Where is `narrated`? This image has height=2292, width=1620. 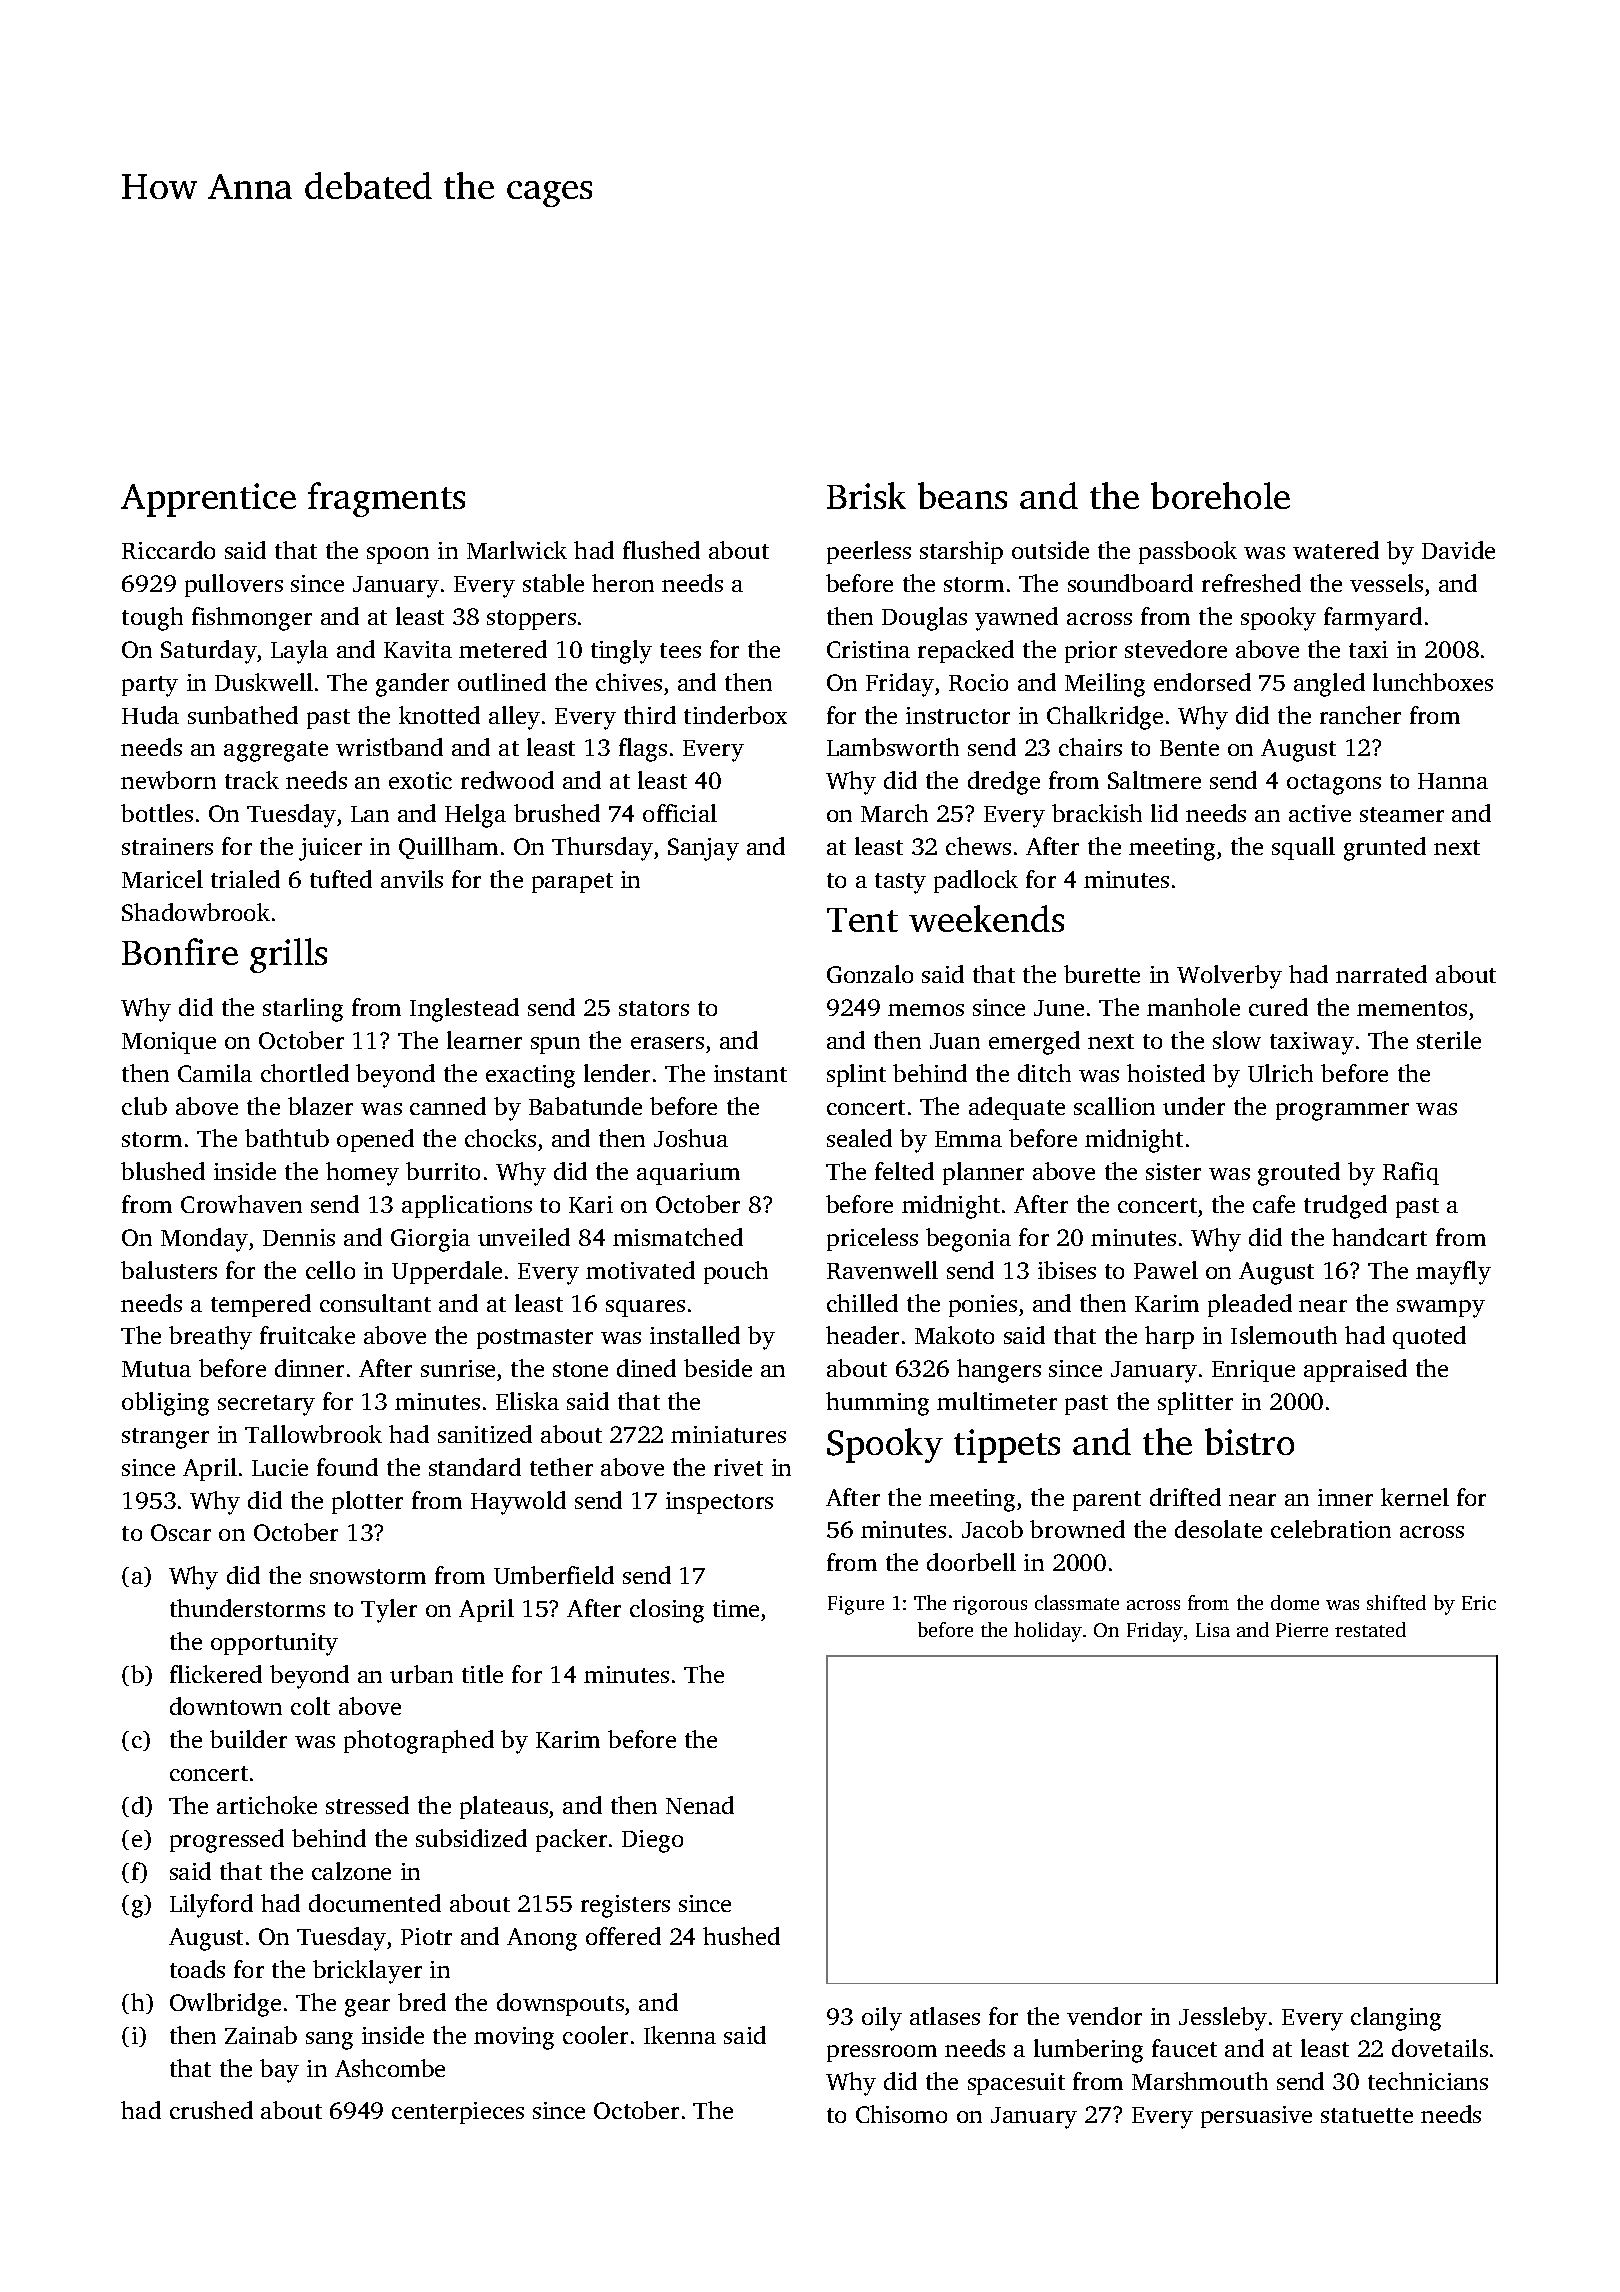 narrated is located at coordinates (1381, 974).
